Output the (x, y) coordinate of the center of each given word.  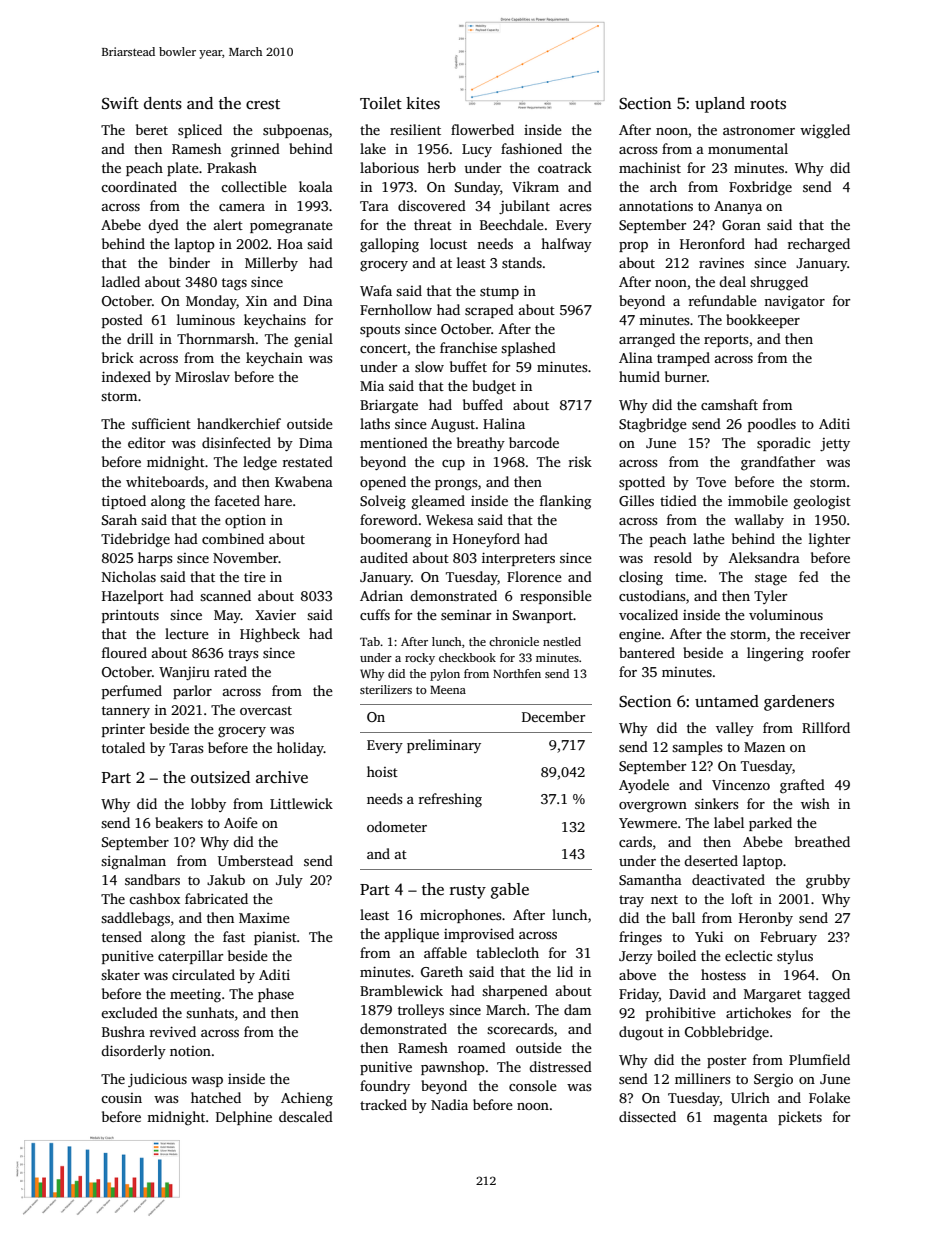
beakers (179, 822)
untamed (727, 701)
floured (124, 652)
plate (183, 169)
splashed (528, 349)
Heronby (766, 919)
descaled (306, 1116)
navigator (794, 303)
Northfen (517, 673)
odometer (397, 826)
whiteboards (165, 481)
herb (441, 167)
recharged (819, 245)
